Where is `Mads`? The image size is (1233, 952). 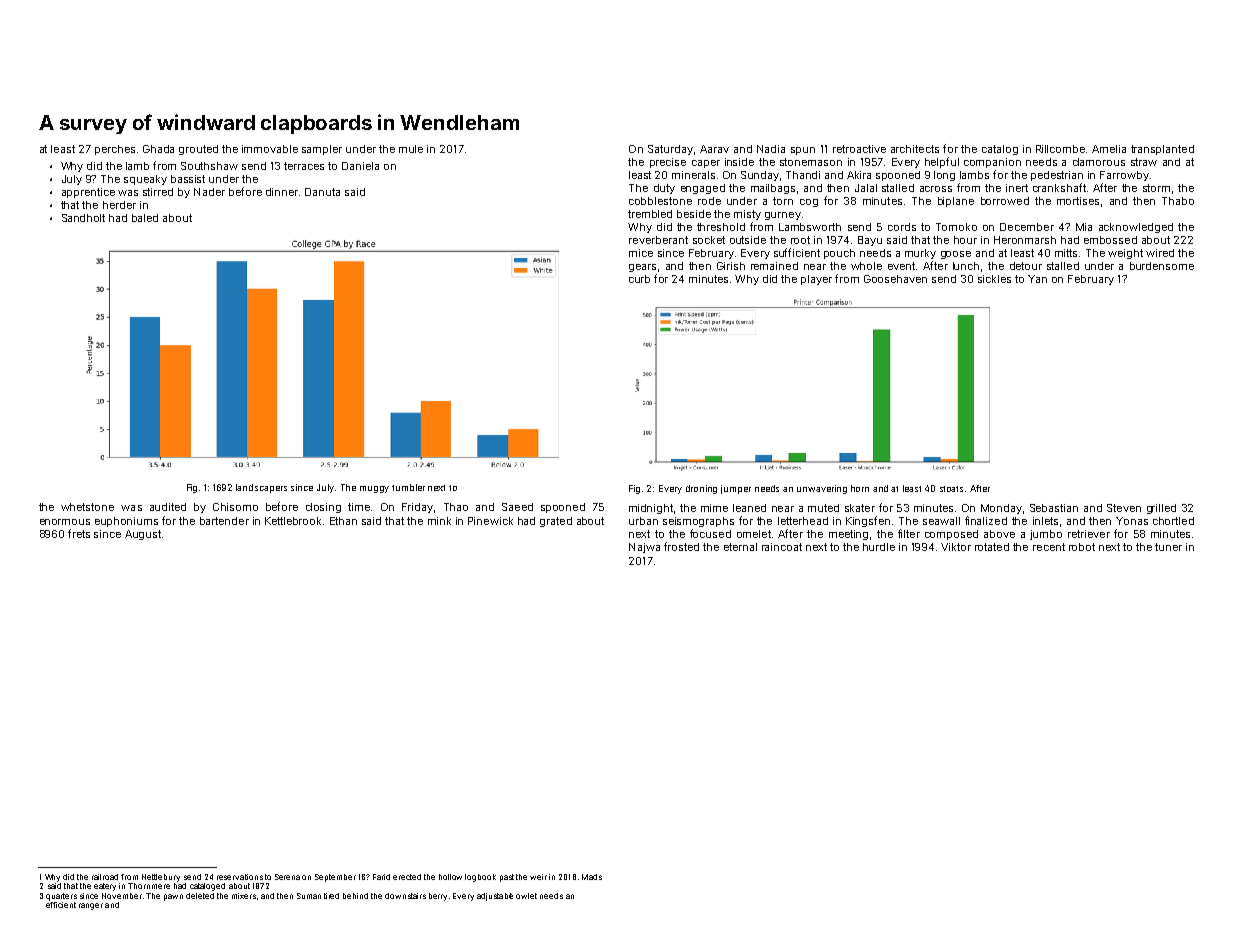
Mads is located at coordinates (592, 877).
